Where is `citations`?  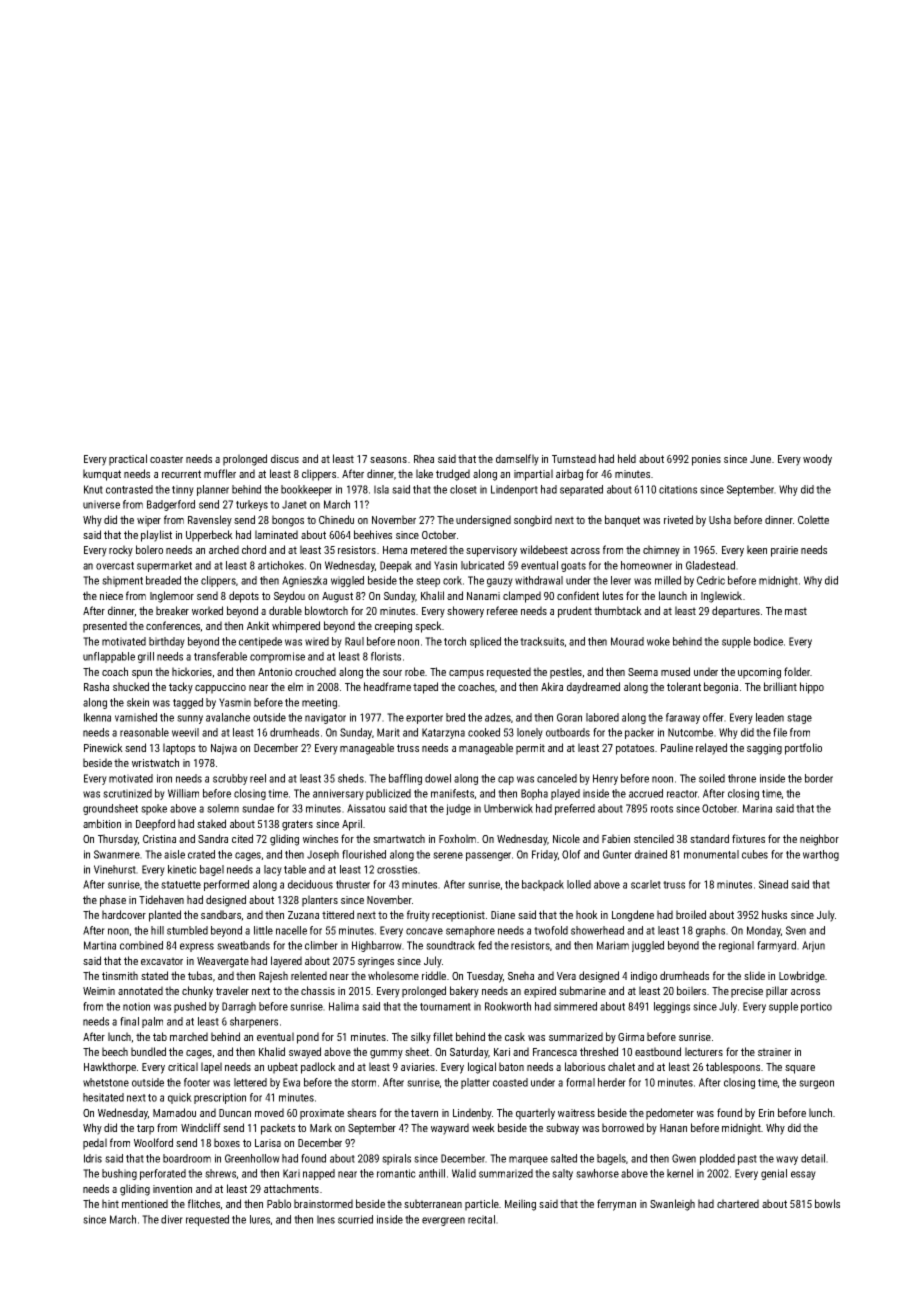
citations is located at coordinates (678, 489).
